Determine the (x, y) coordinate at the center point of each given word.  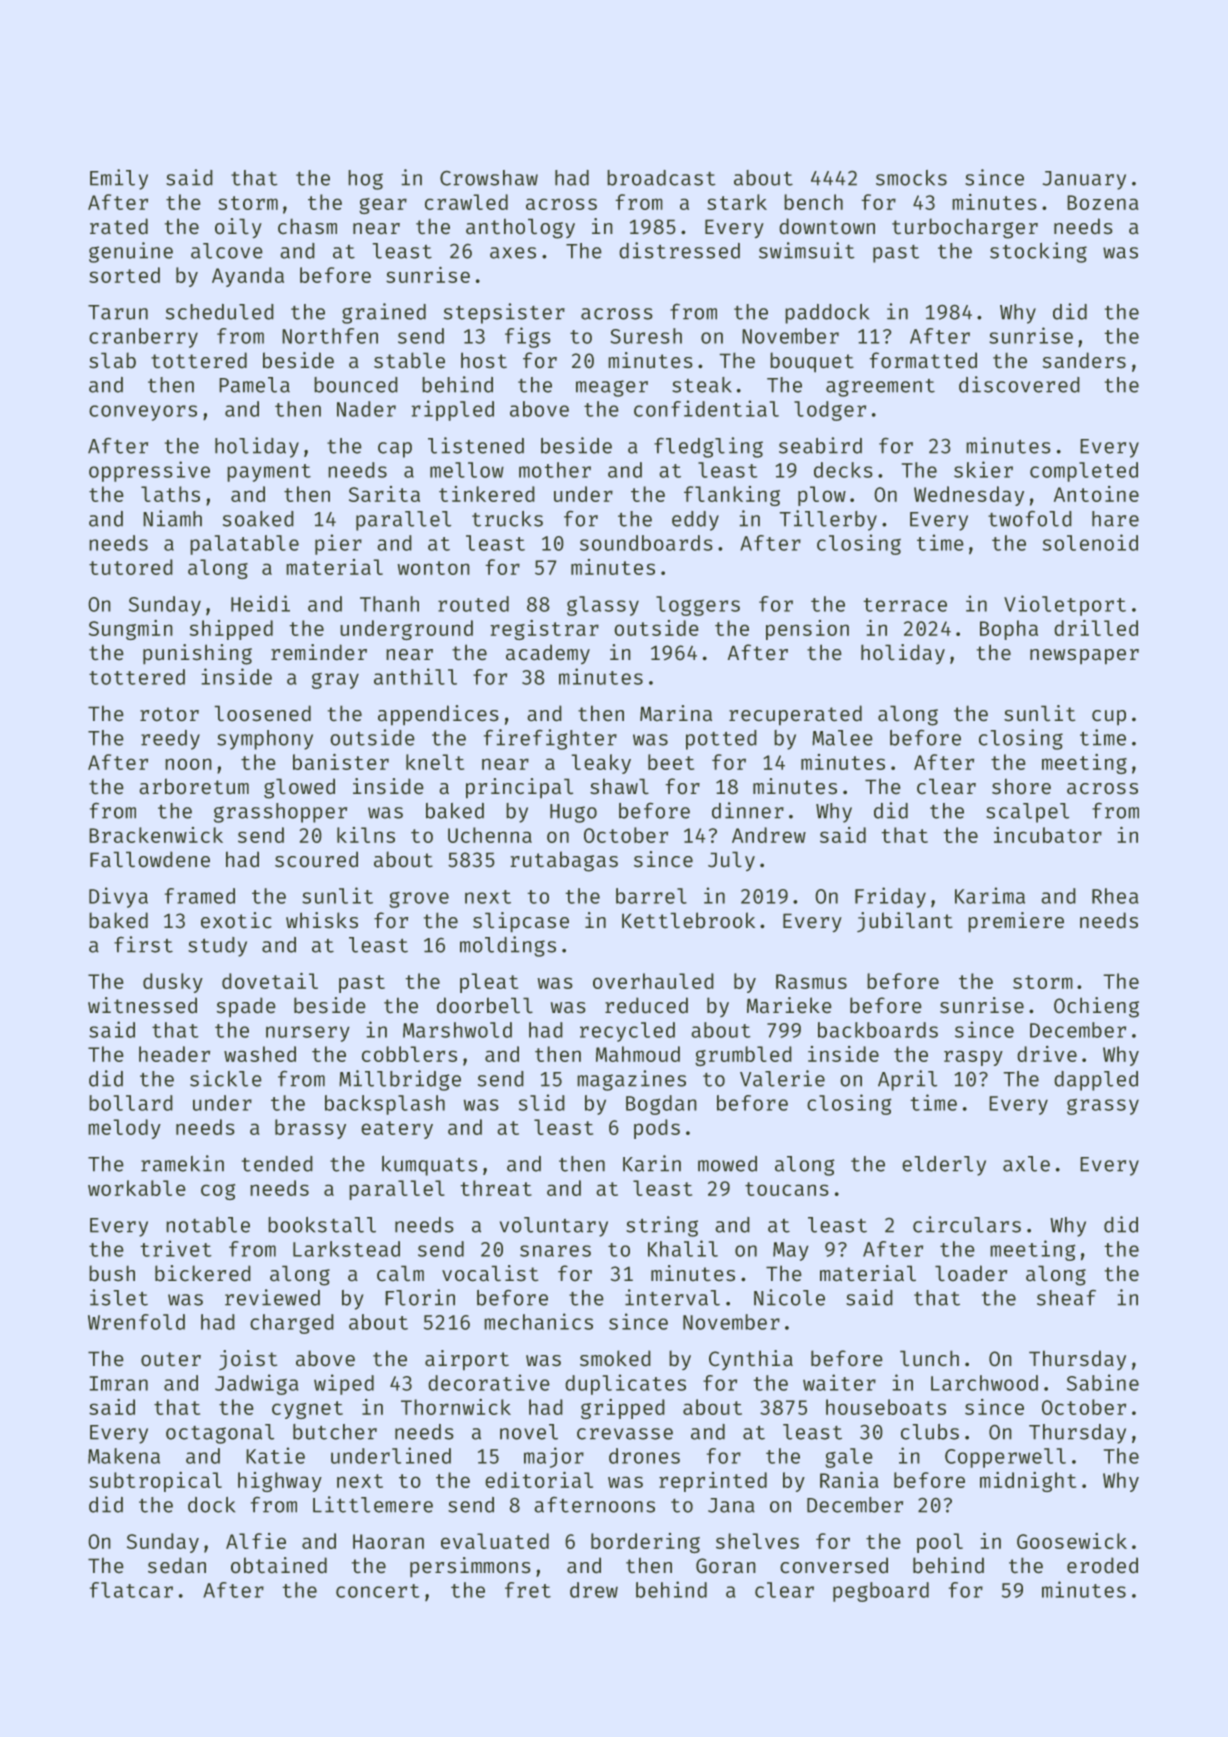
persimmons (470, 1567)
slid (542, 1102)
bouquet (812, 362)
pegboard (881, 1592)
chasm (307, 226)
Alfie (256, 1541)
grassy (1103, 1106)
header (174, 1054)
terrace (905, 605)
